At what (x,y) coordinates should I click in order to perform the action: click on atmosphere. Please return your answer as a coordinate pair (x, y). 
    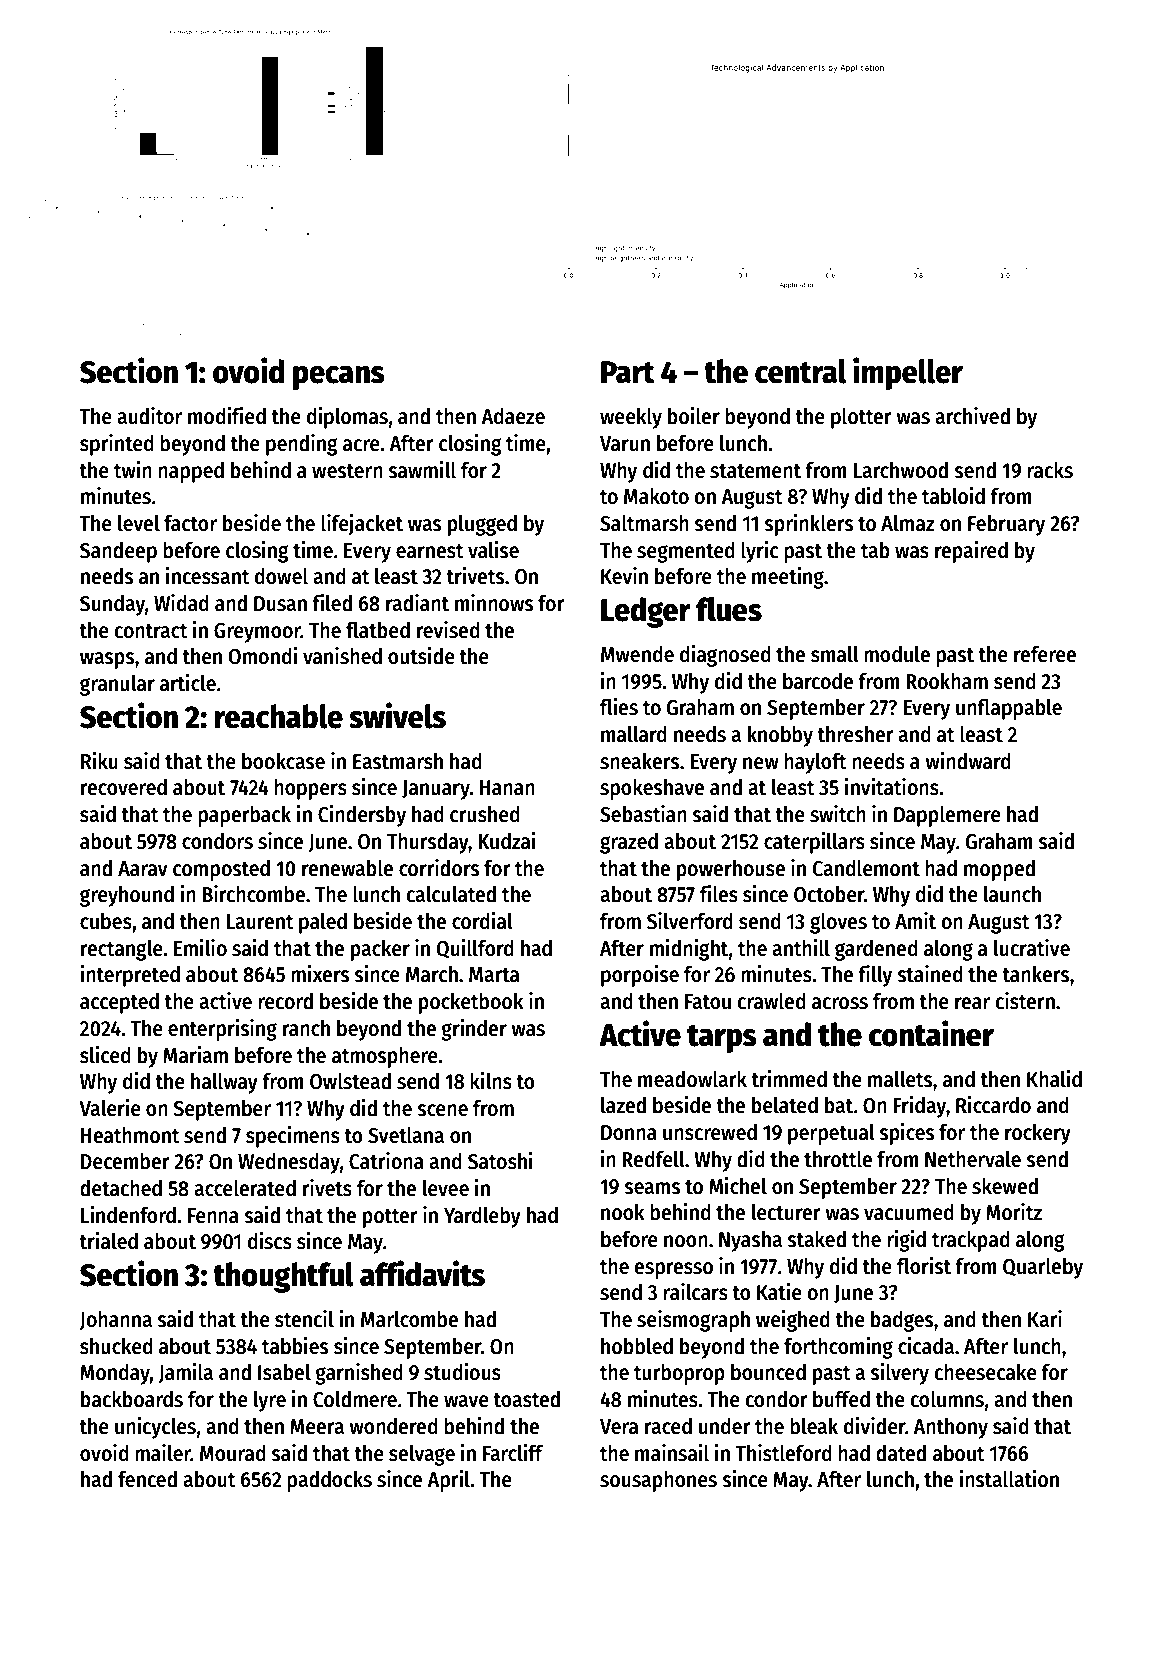
    Looking at the image, I should click on (385, 1057).
